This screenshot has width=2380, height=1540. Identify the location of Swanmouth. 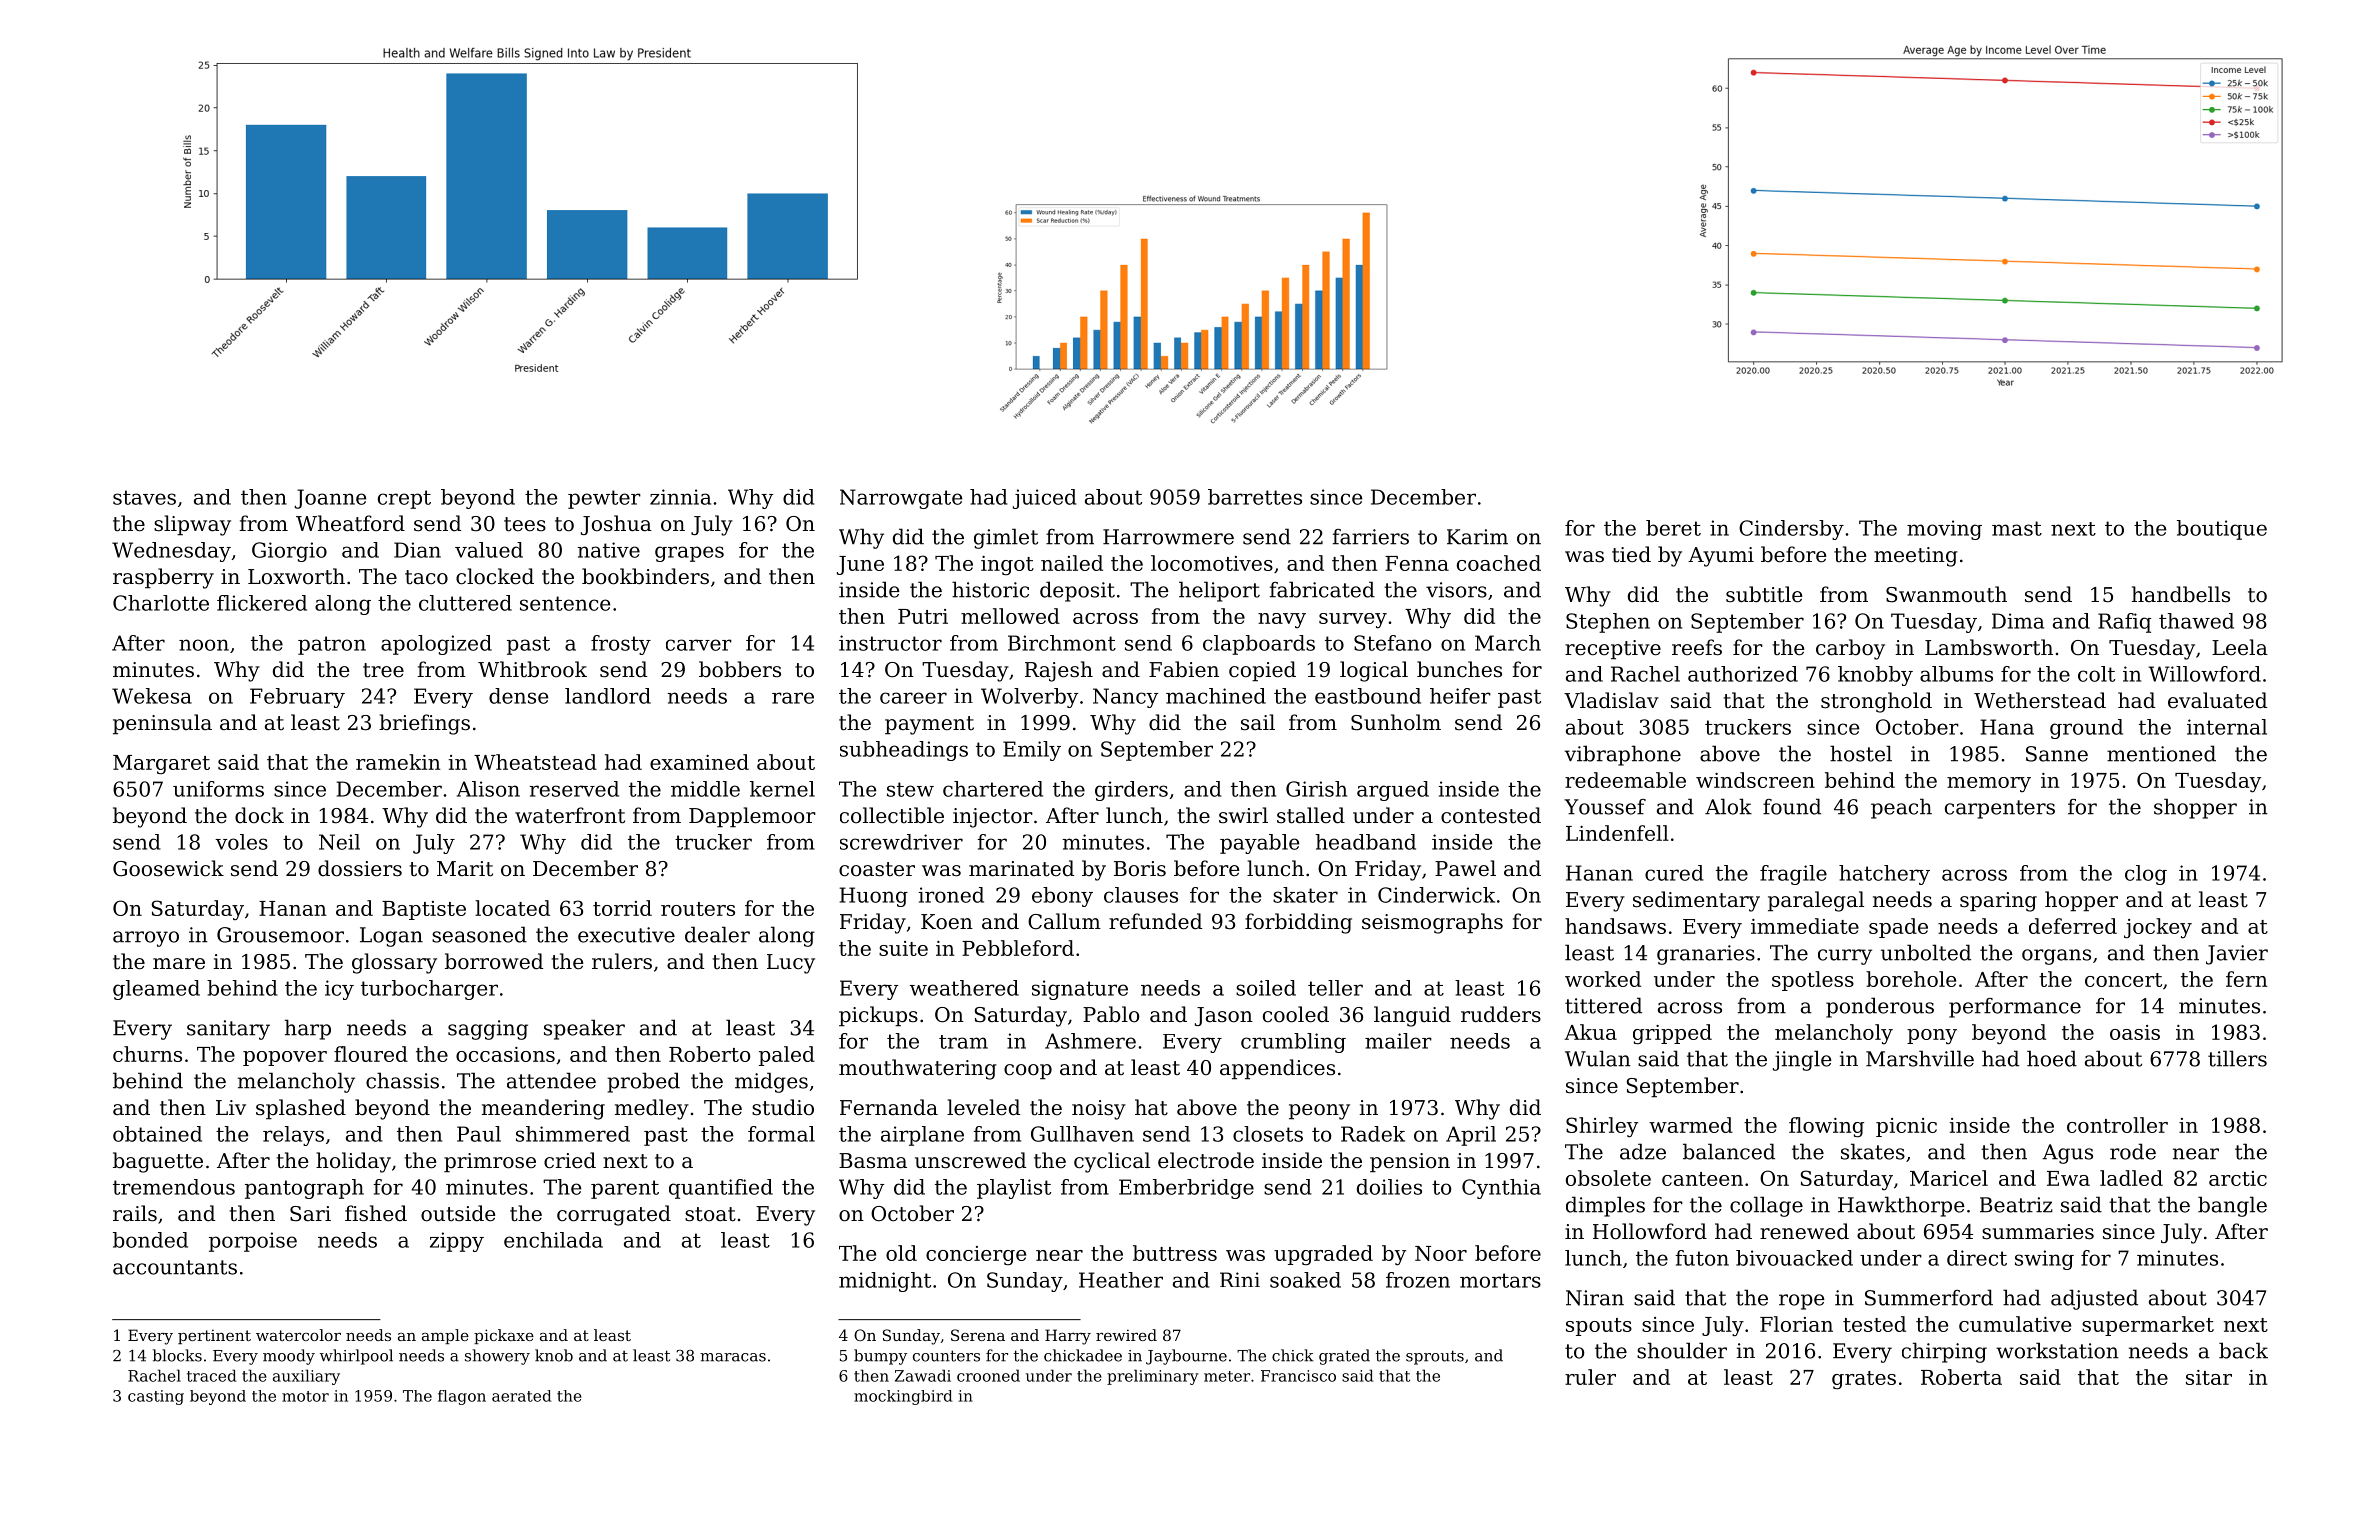
(1946, 594).
